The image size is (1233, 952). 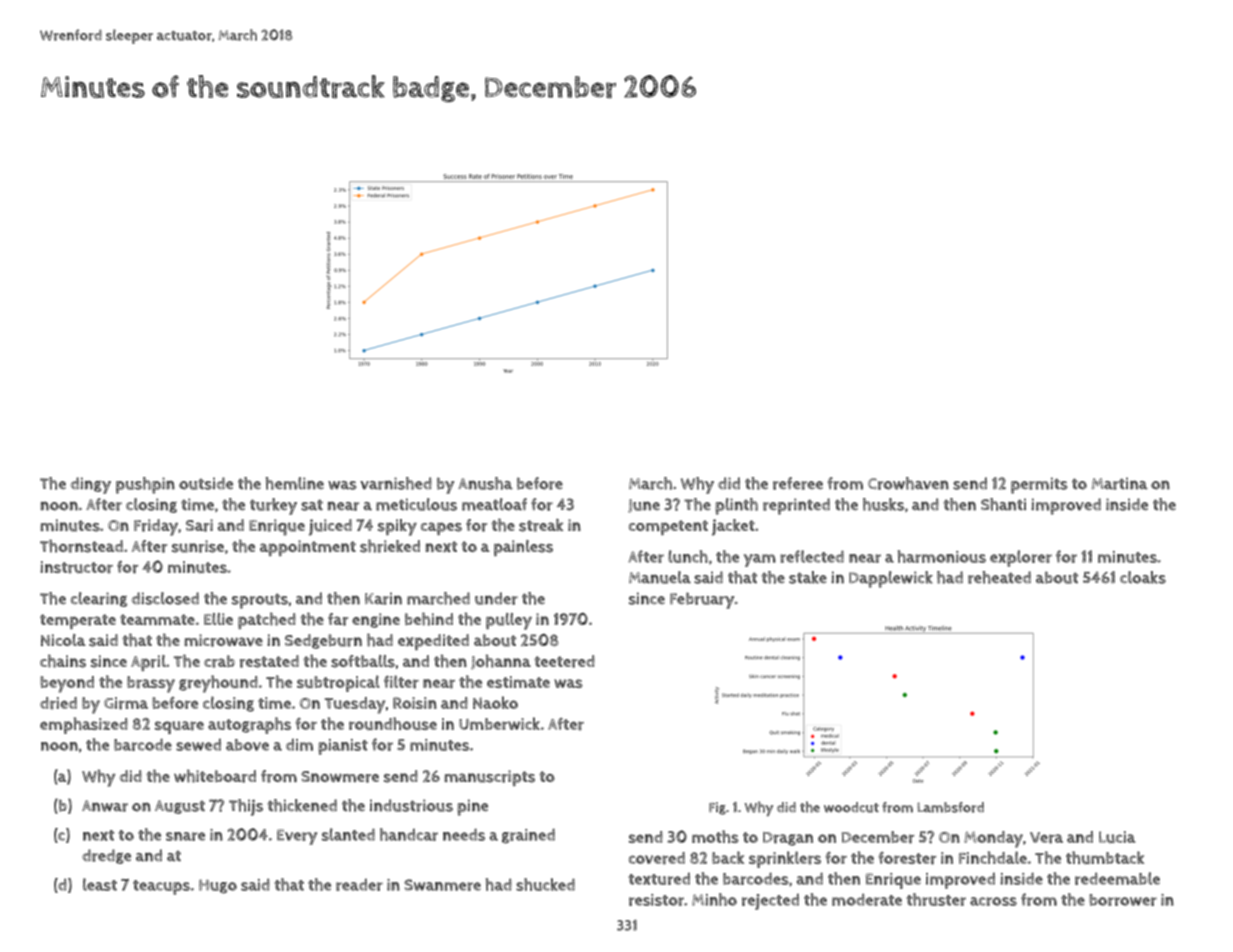 I want to click on Anusha, so click(x=485, y=483).
